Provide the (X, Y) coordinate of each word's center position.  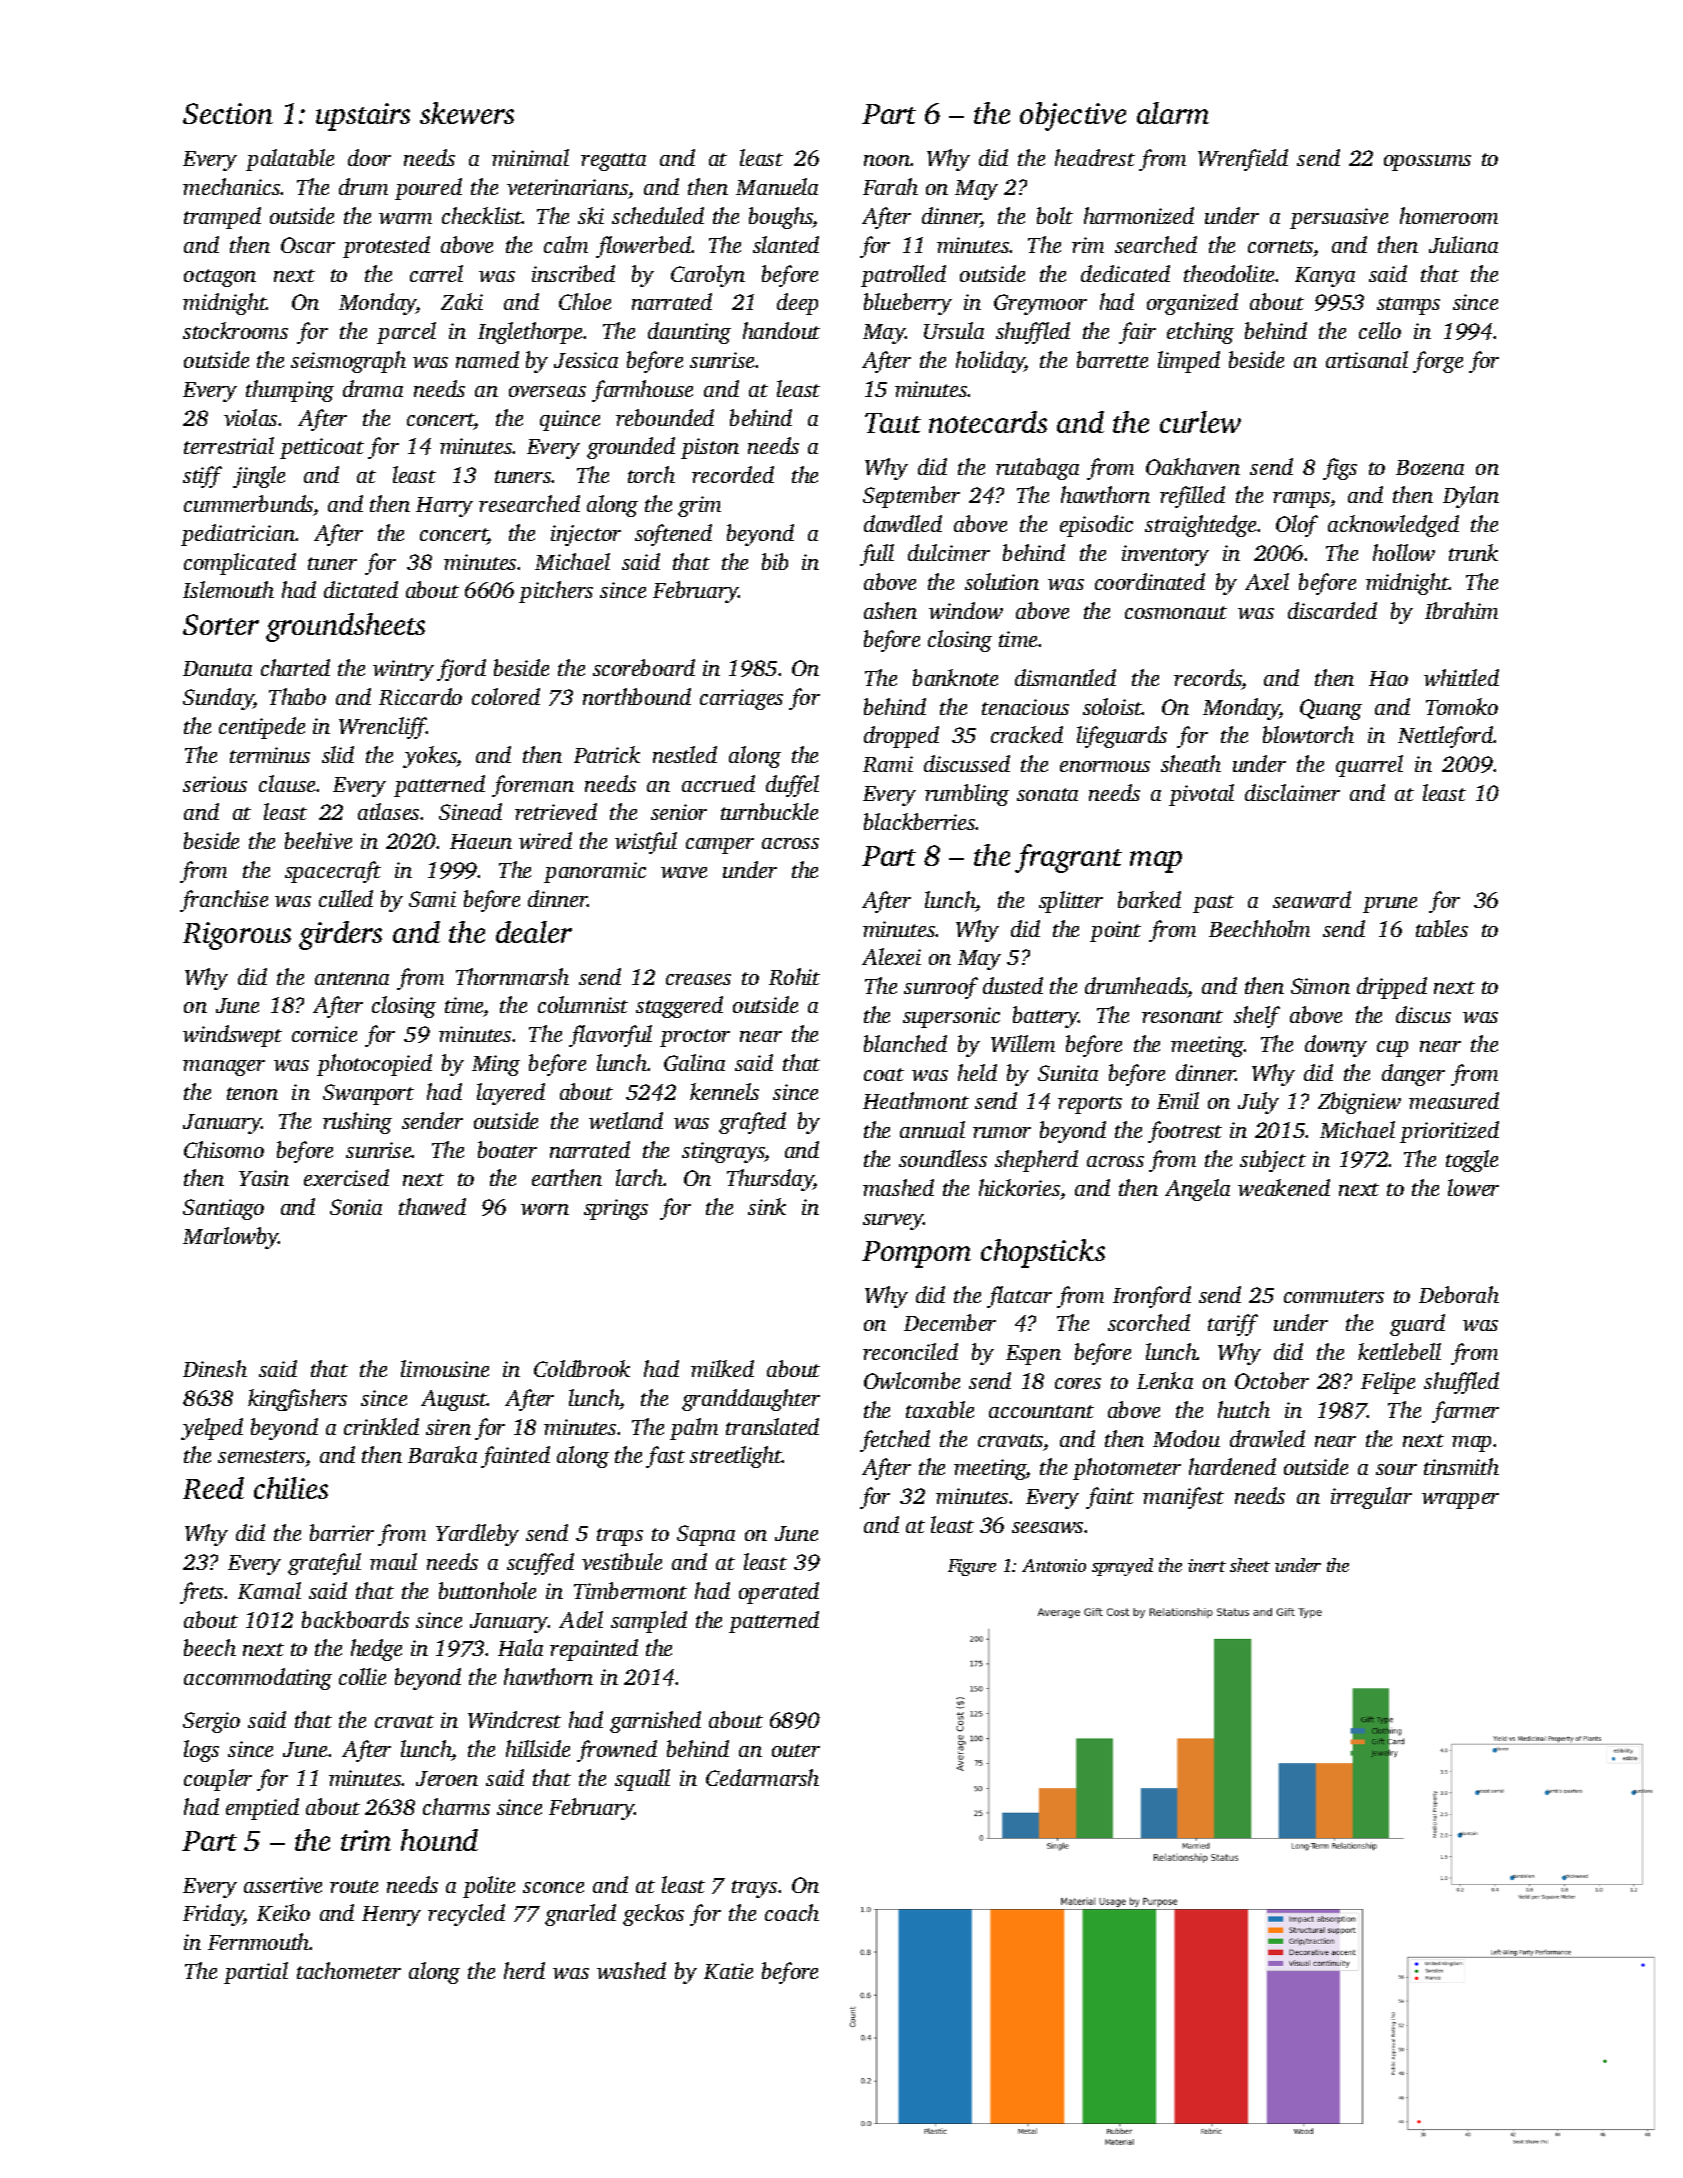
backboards (355, 1619)
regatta (613, 162)
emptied (262, 1809)
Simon (1320, 986)
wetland (626, 1120)
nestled (685, 754)
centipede (262, 728)
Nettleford (1445, 737)
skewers (467, 113)
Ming (496, 1065)
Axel (1267, 581)
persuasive (1339, 218)
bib (775, 561)
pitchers (556, 592)
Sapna (706, 1535)
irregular (1371, 1498)
